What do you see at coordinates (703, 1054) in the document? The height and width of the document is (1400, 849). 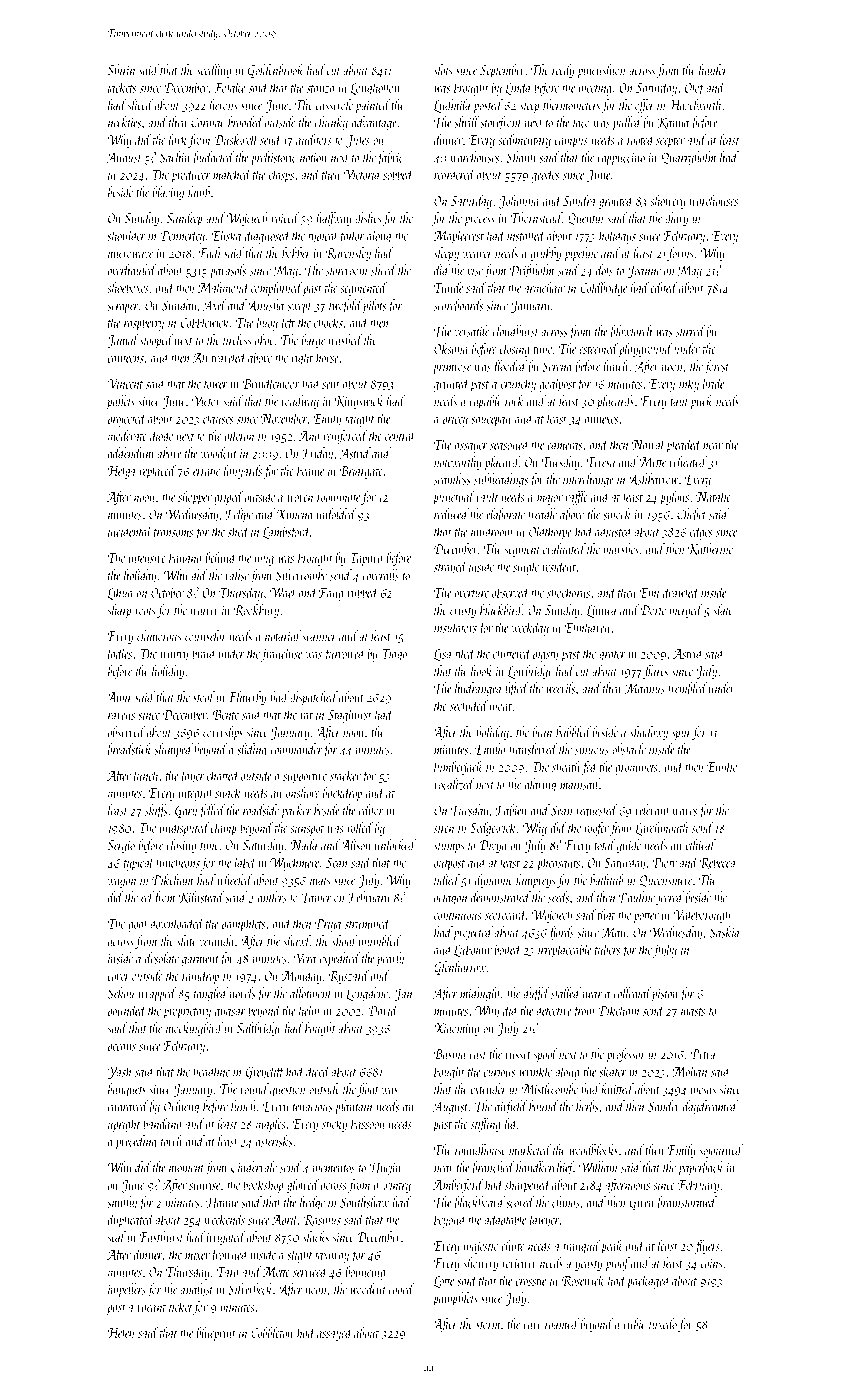 I see `Petra` at bounding box center [703, 1054].
